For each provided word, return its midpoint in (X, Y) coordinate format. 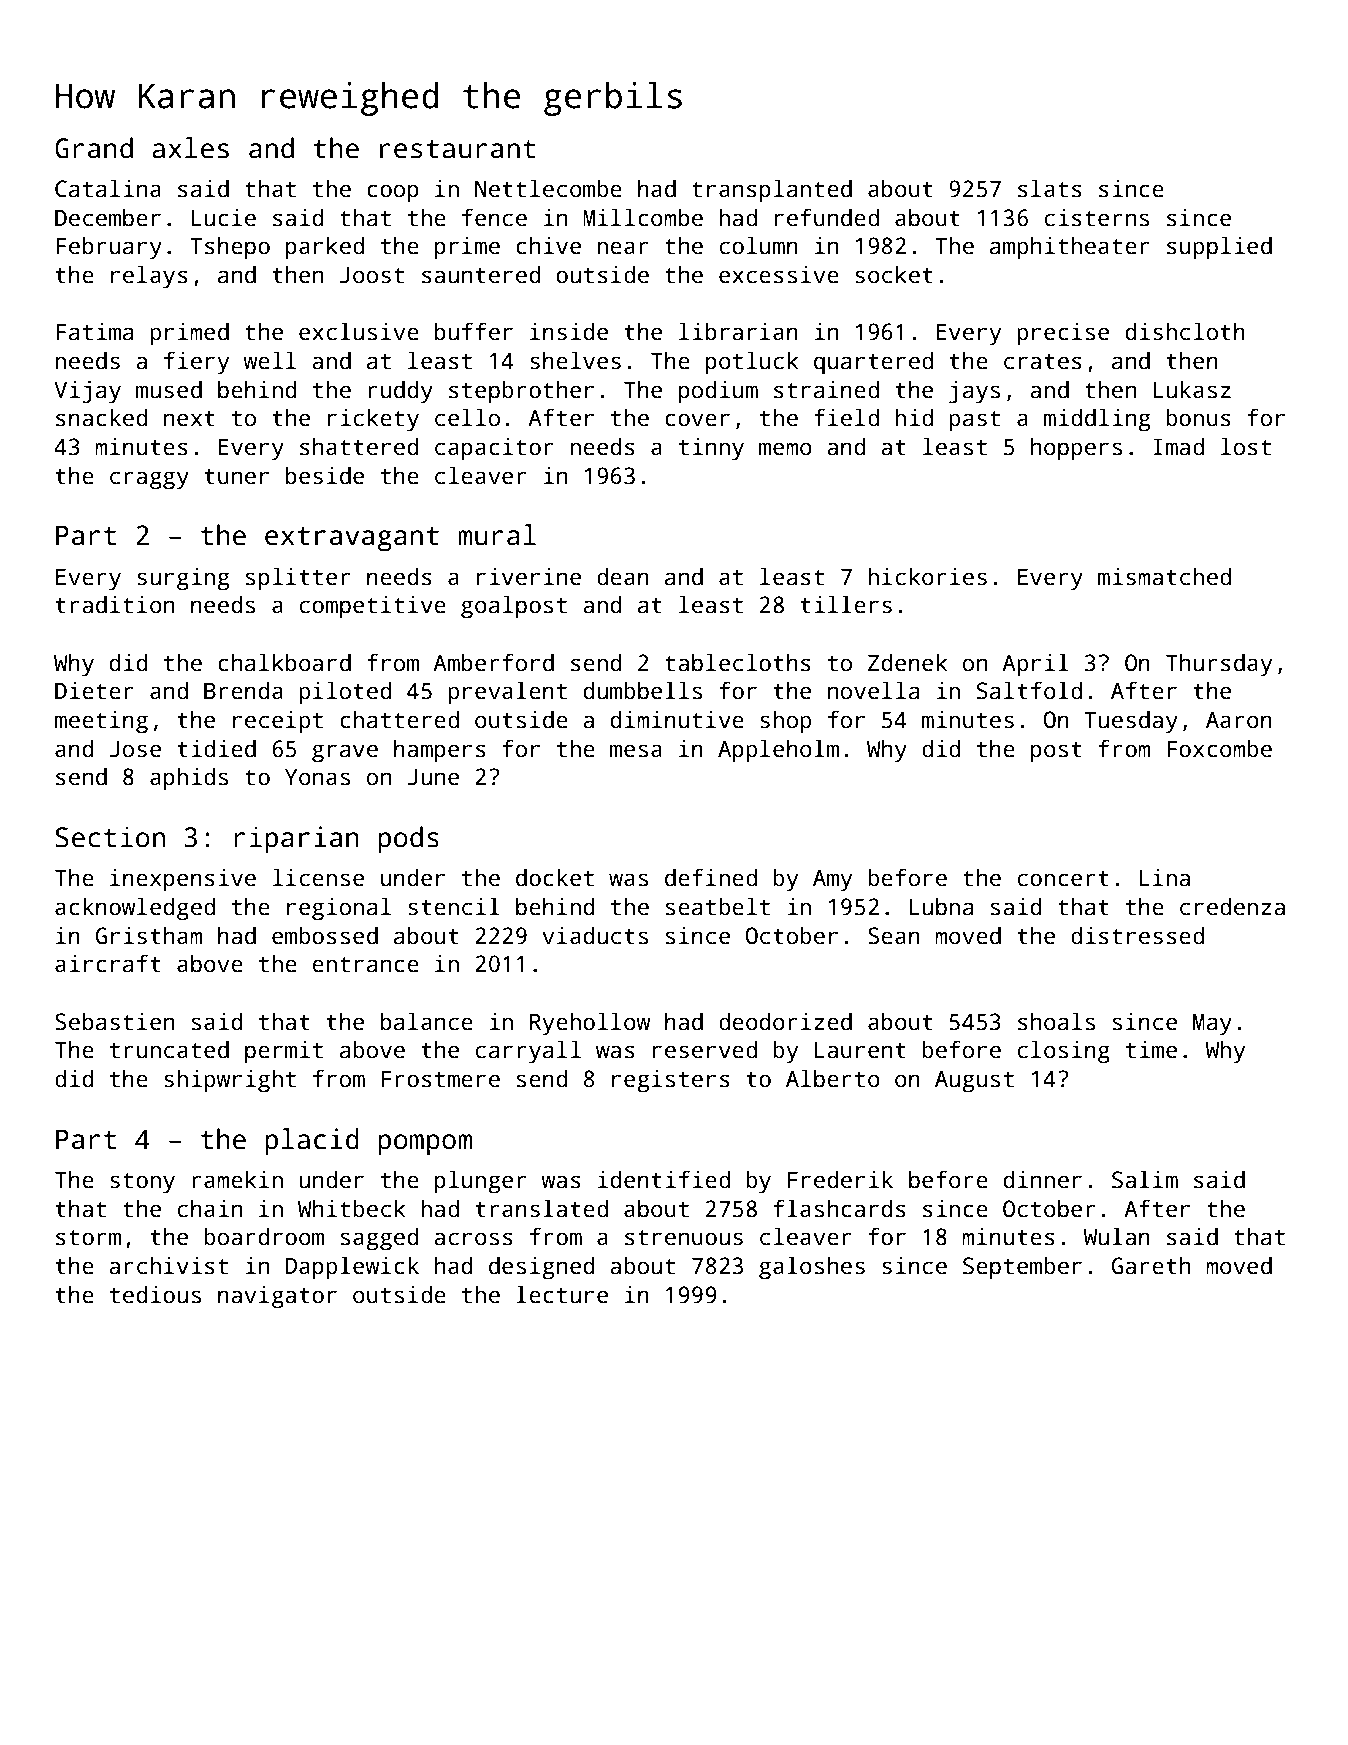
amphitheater (1070, 248)
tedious (155, 1294)
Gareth (1151, 1265)
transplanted (772, 191)
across (473, 1239)
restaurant (457, 149)
